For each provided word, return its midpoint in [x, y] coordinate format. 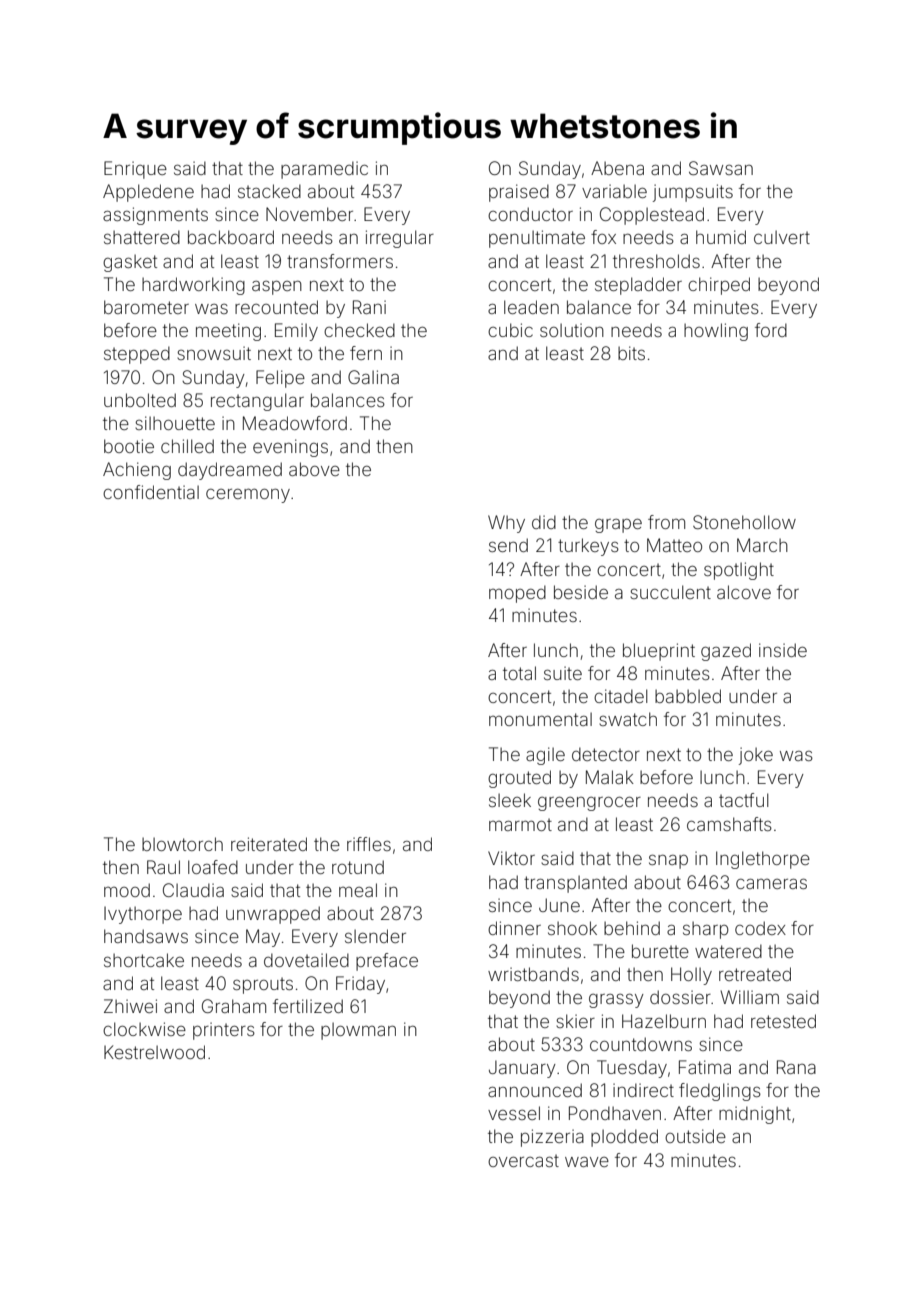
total [519, 673]
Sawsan [721, 168]
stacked [269, 191]
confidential [151, 492]
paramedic [324, 170]
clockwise [144, 1029]
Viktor [511, 858]
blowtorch [182, 844]
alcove [744, 592]
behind [632, 928]
